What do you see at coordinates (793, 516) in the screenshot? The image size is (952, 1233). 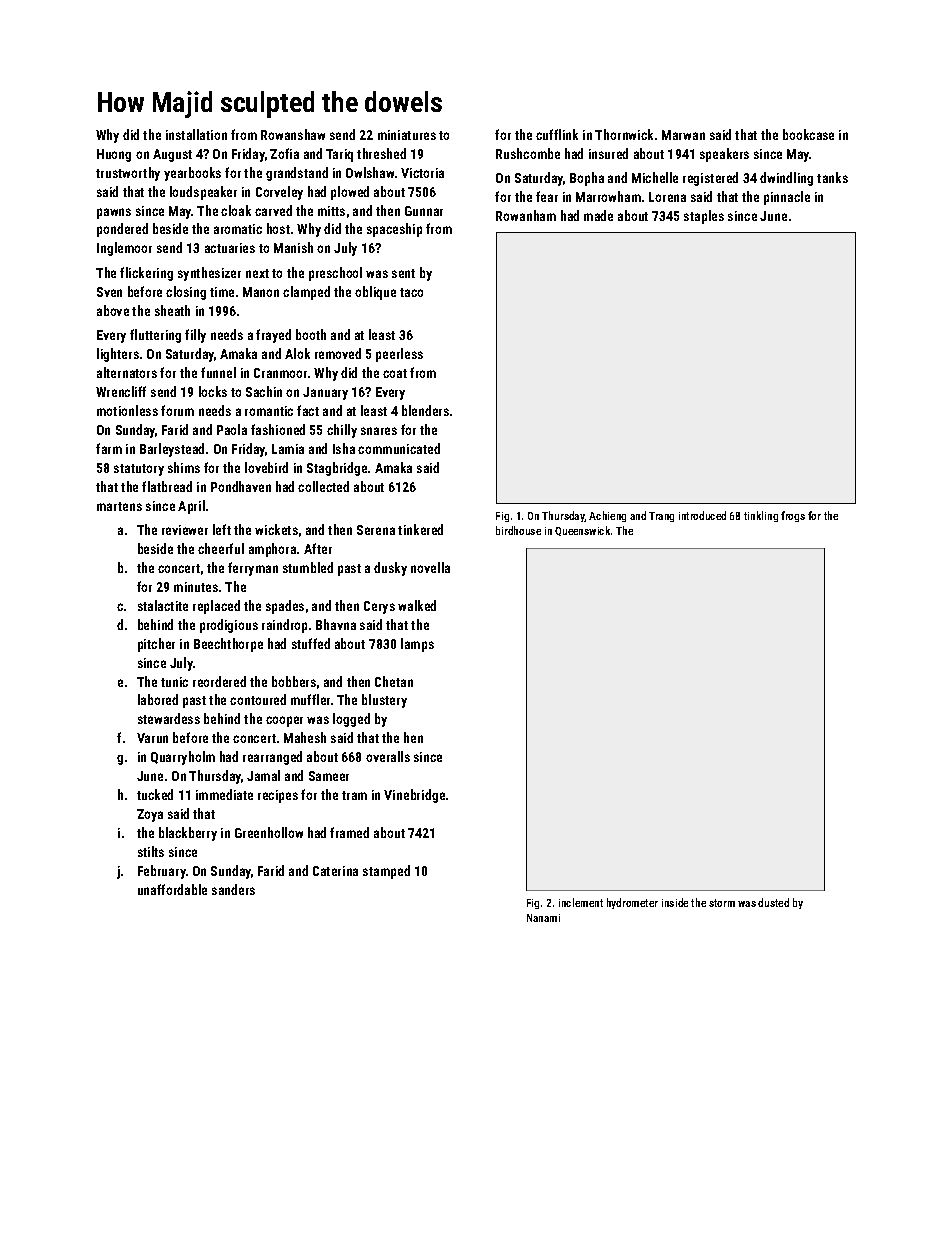 I see `frogs` at bounding box center [793, 516].
